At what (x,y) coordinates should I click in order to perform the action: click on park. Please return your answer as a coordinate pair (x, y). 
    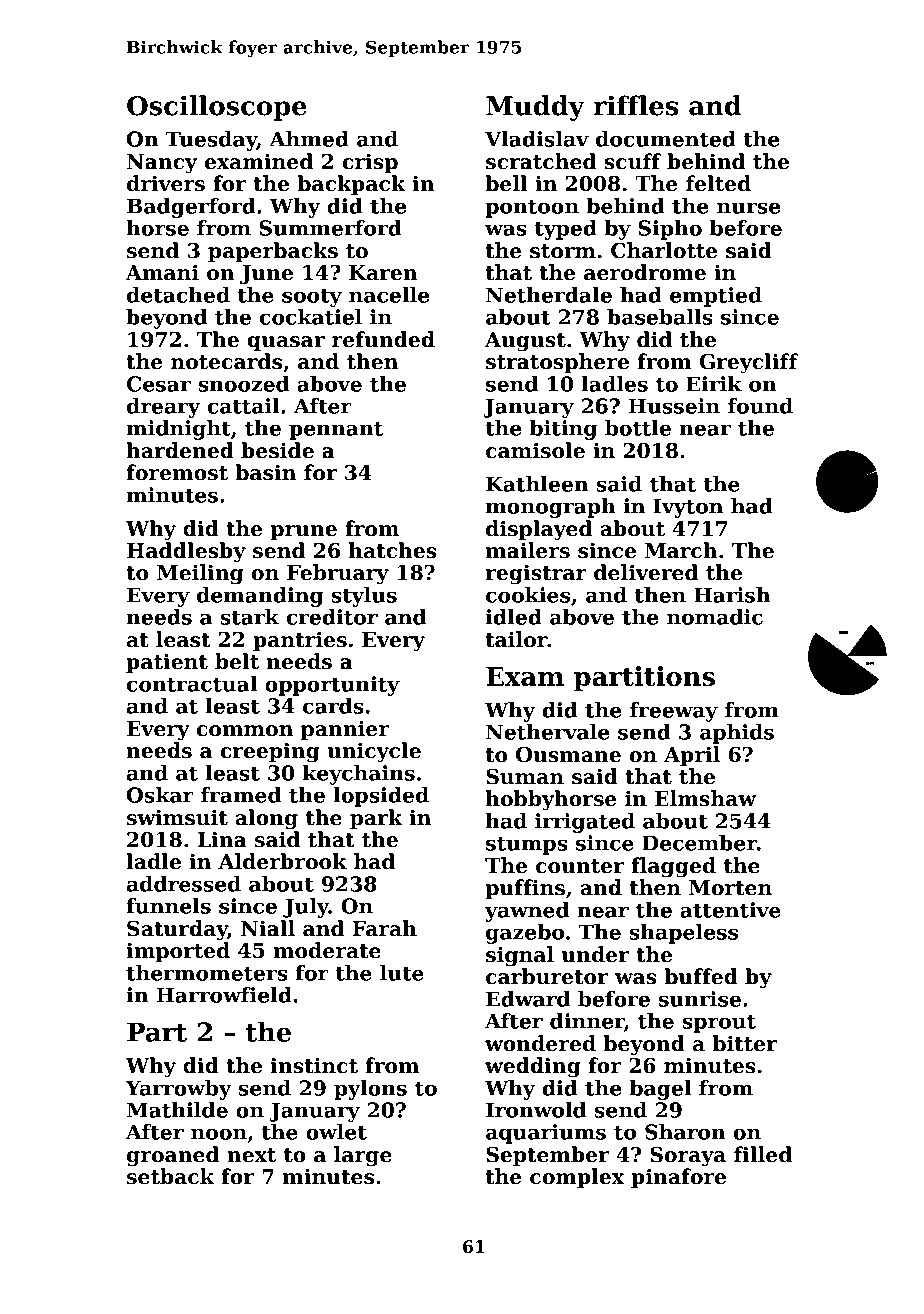
    Looking at the image, I should click on (376, 819).
